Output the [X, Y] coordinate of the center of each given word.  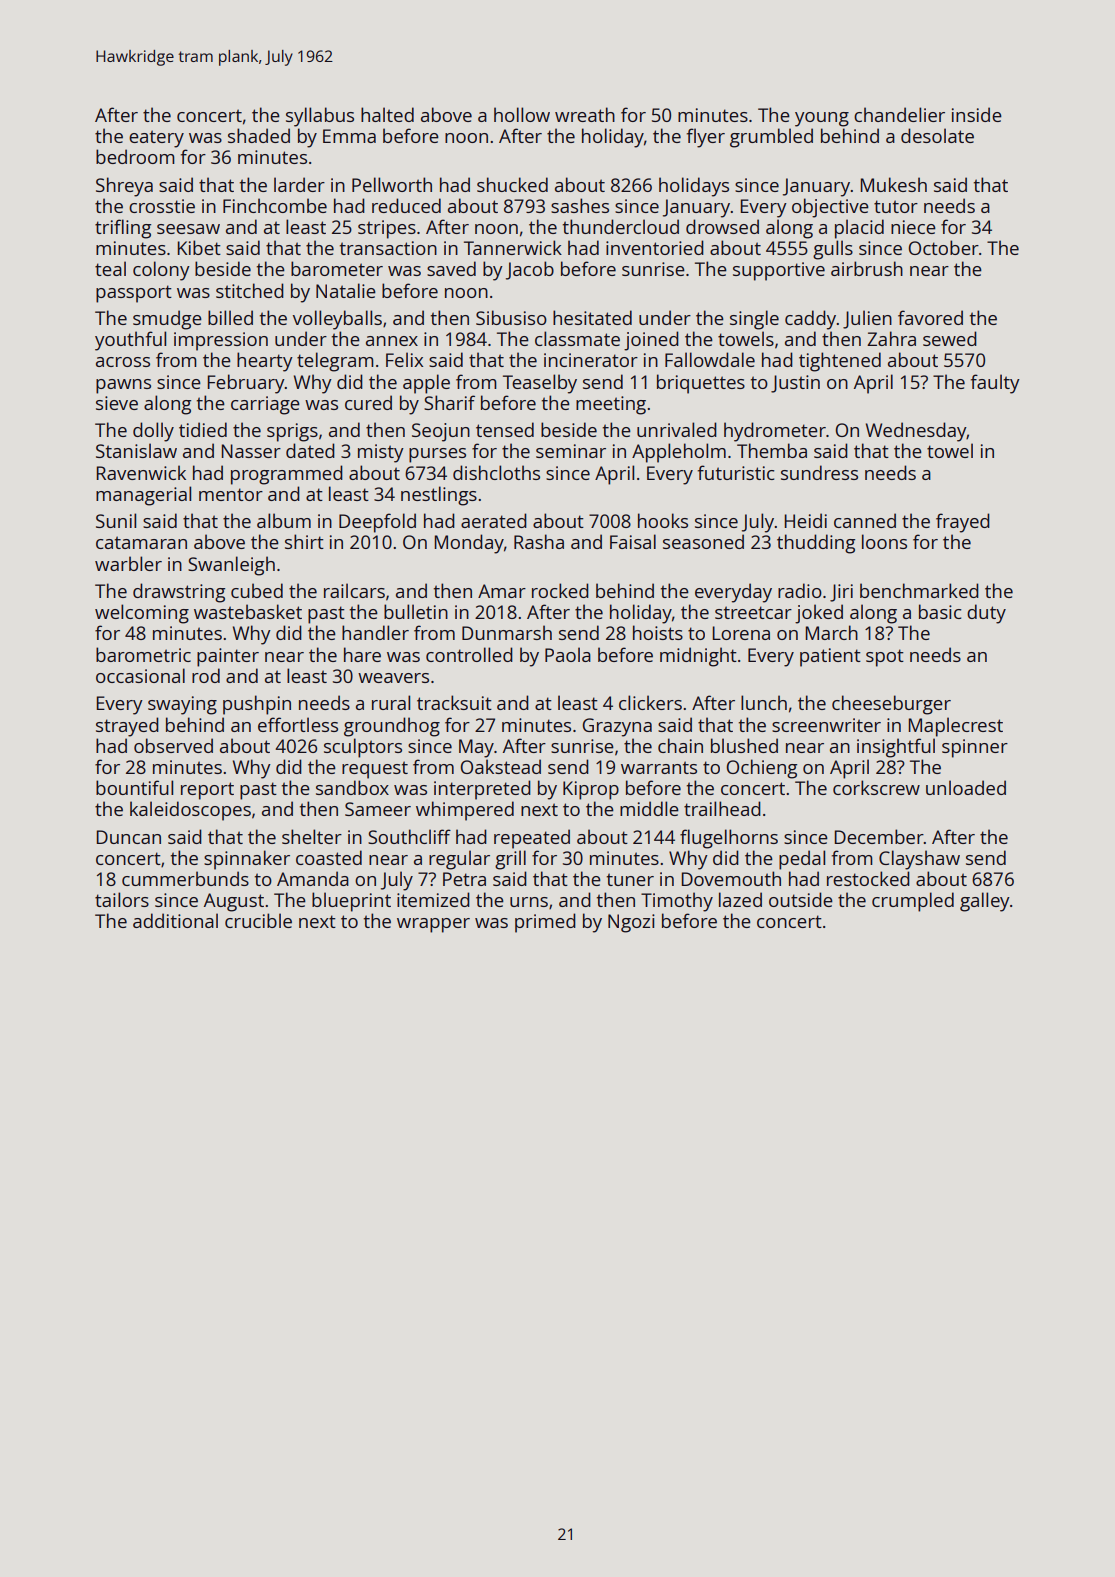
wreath [585, 114]
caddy [810, 320]
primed [545, 923]
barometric [143, 654]
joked [819, 614]
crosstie [162, 206]
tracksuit [454, 702]
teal [110, 268]
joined [651, 341]
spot [885, 658]
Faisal [633, 541]
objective [830, 208]
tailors [122, 899]
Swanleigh [231, 566]
